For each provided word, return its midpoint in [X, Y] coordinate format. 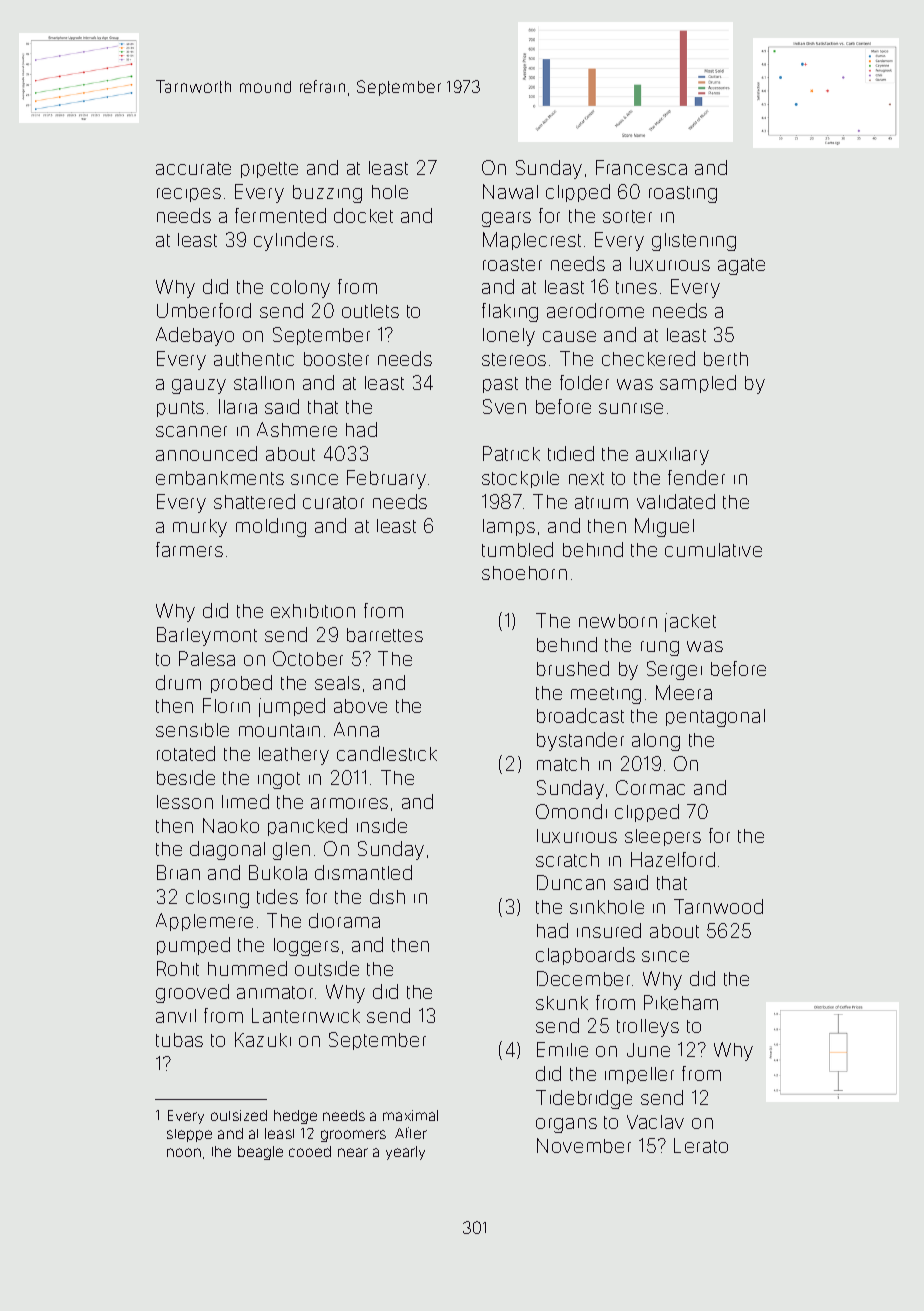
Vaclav [655, 1122]
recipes [189, 195]
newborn [618, 621]
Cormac [650, 787]
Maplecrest [532, 241]
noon [184, 1152]
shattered [254, 501]
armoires [349, 803]
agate [741, 266]
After [411, 1133]
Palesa [207, 658]
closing [217, 899]
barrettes [385, 635]
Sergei [674, 670]
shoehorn [524, 573]
